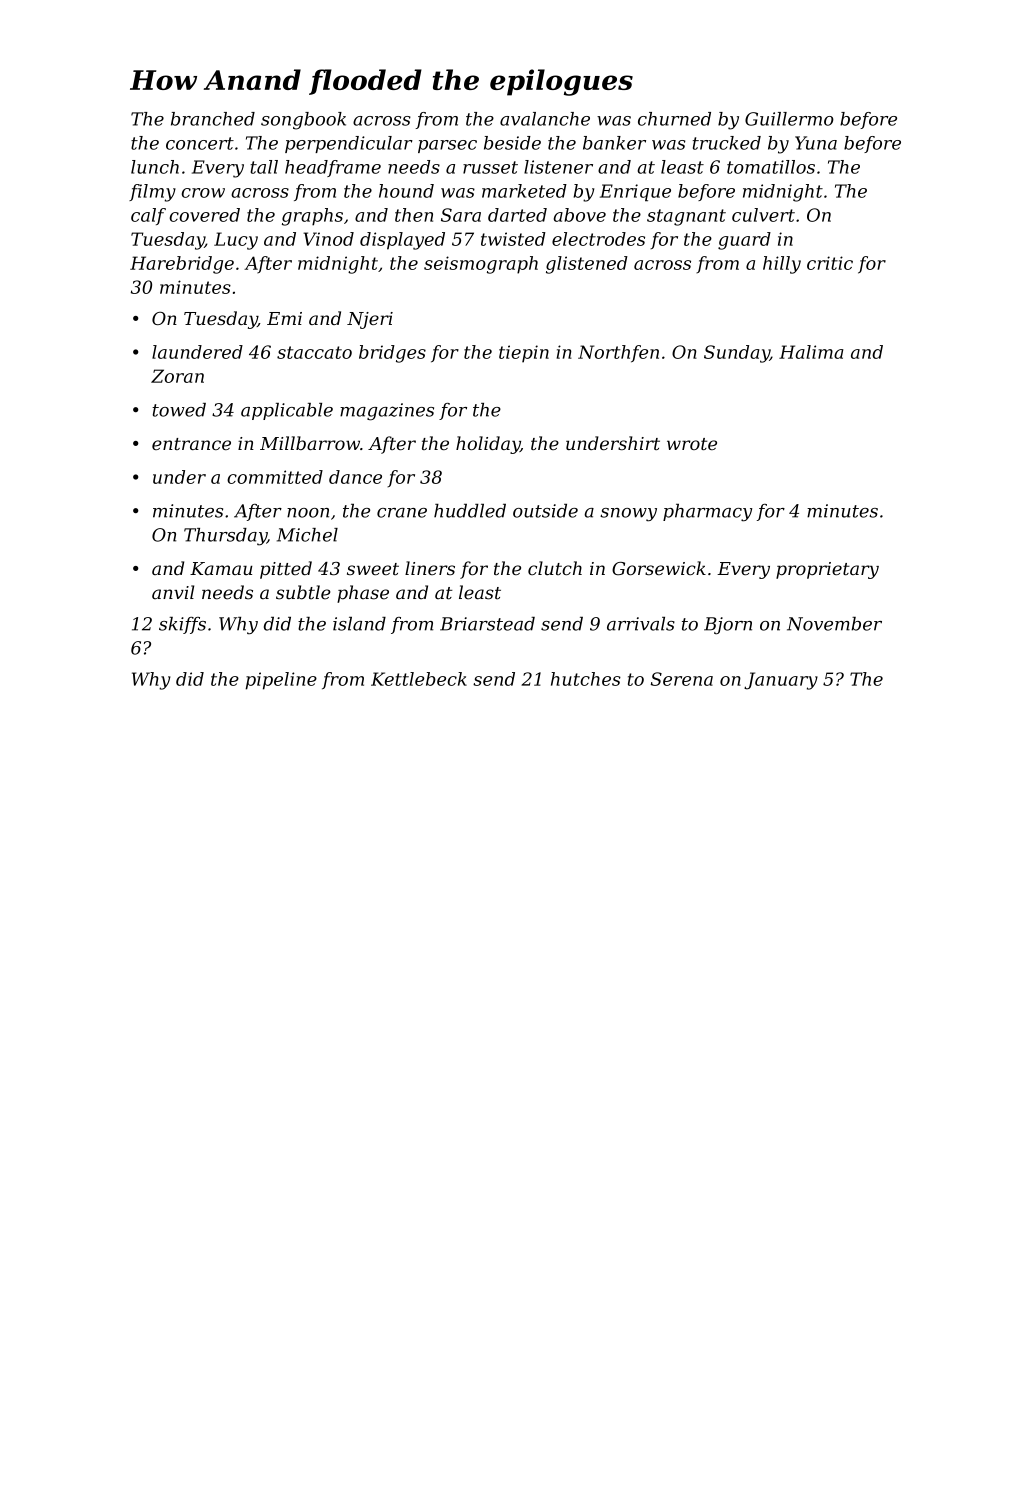 This screenshot has width=1033, height=1496. I want to click on russet, so click(490, 167).
